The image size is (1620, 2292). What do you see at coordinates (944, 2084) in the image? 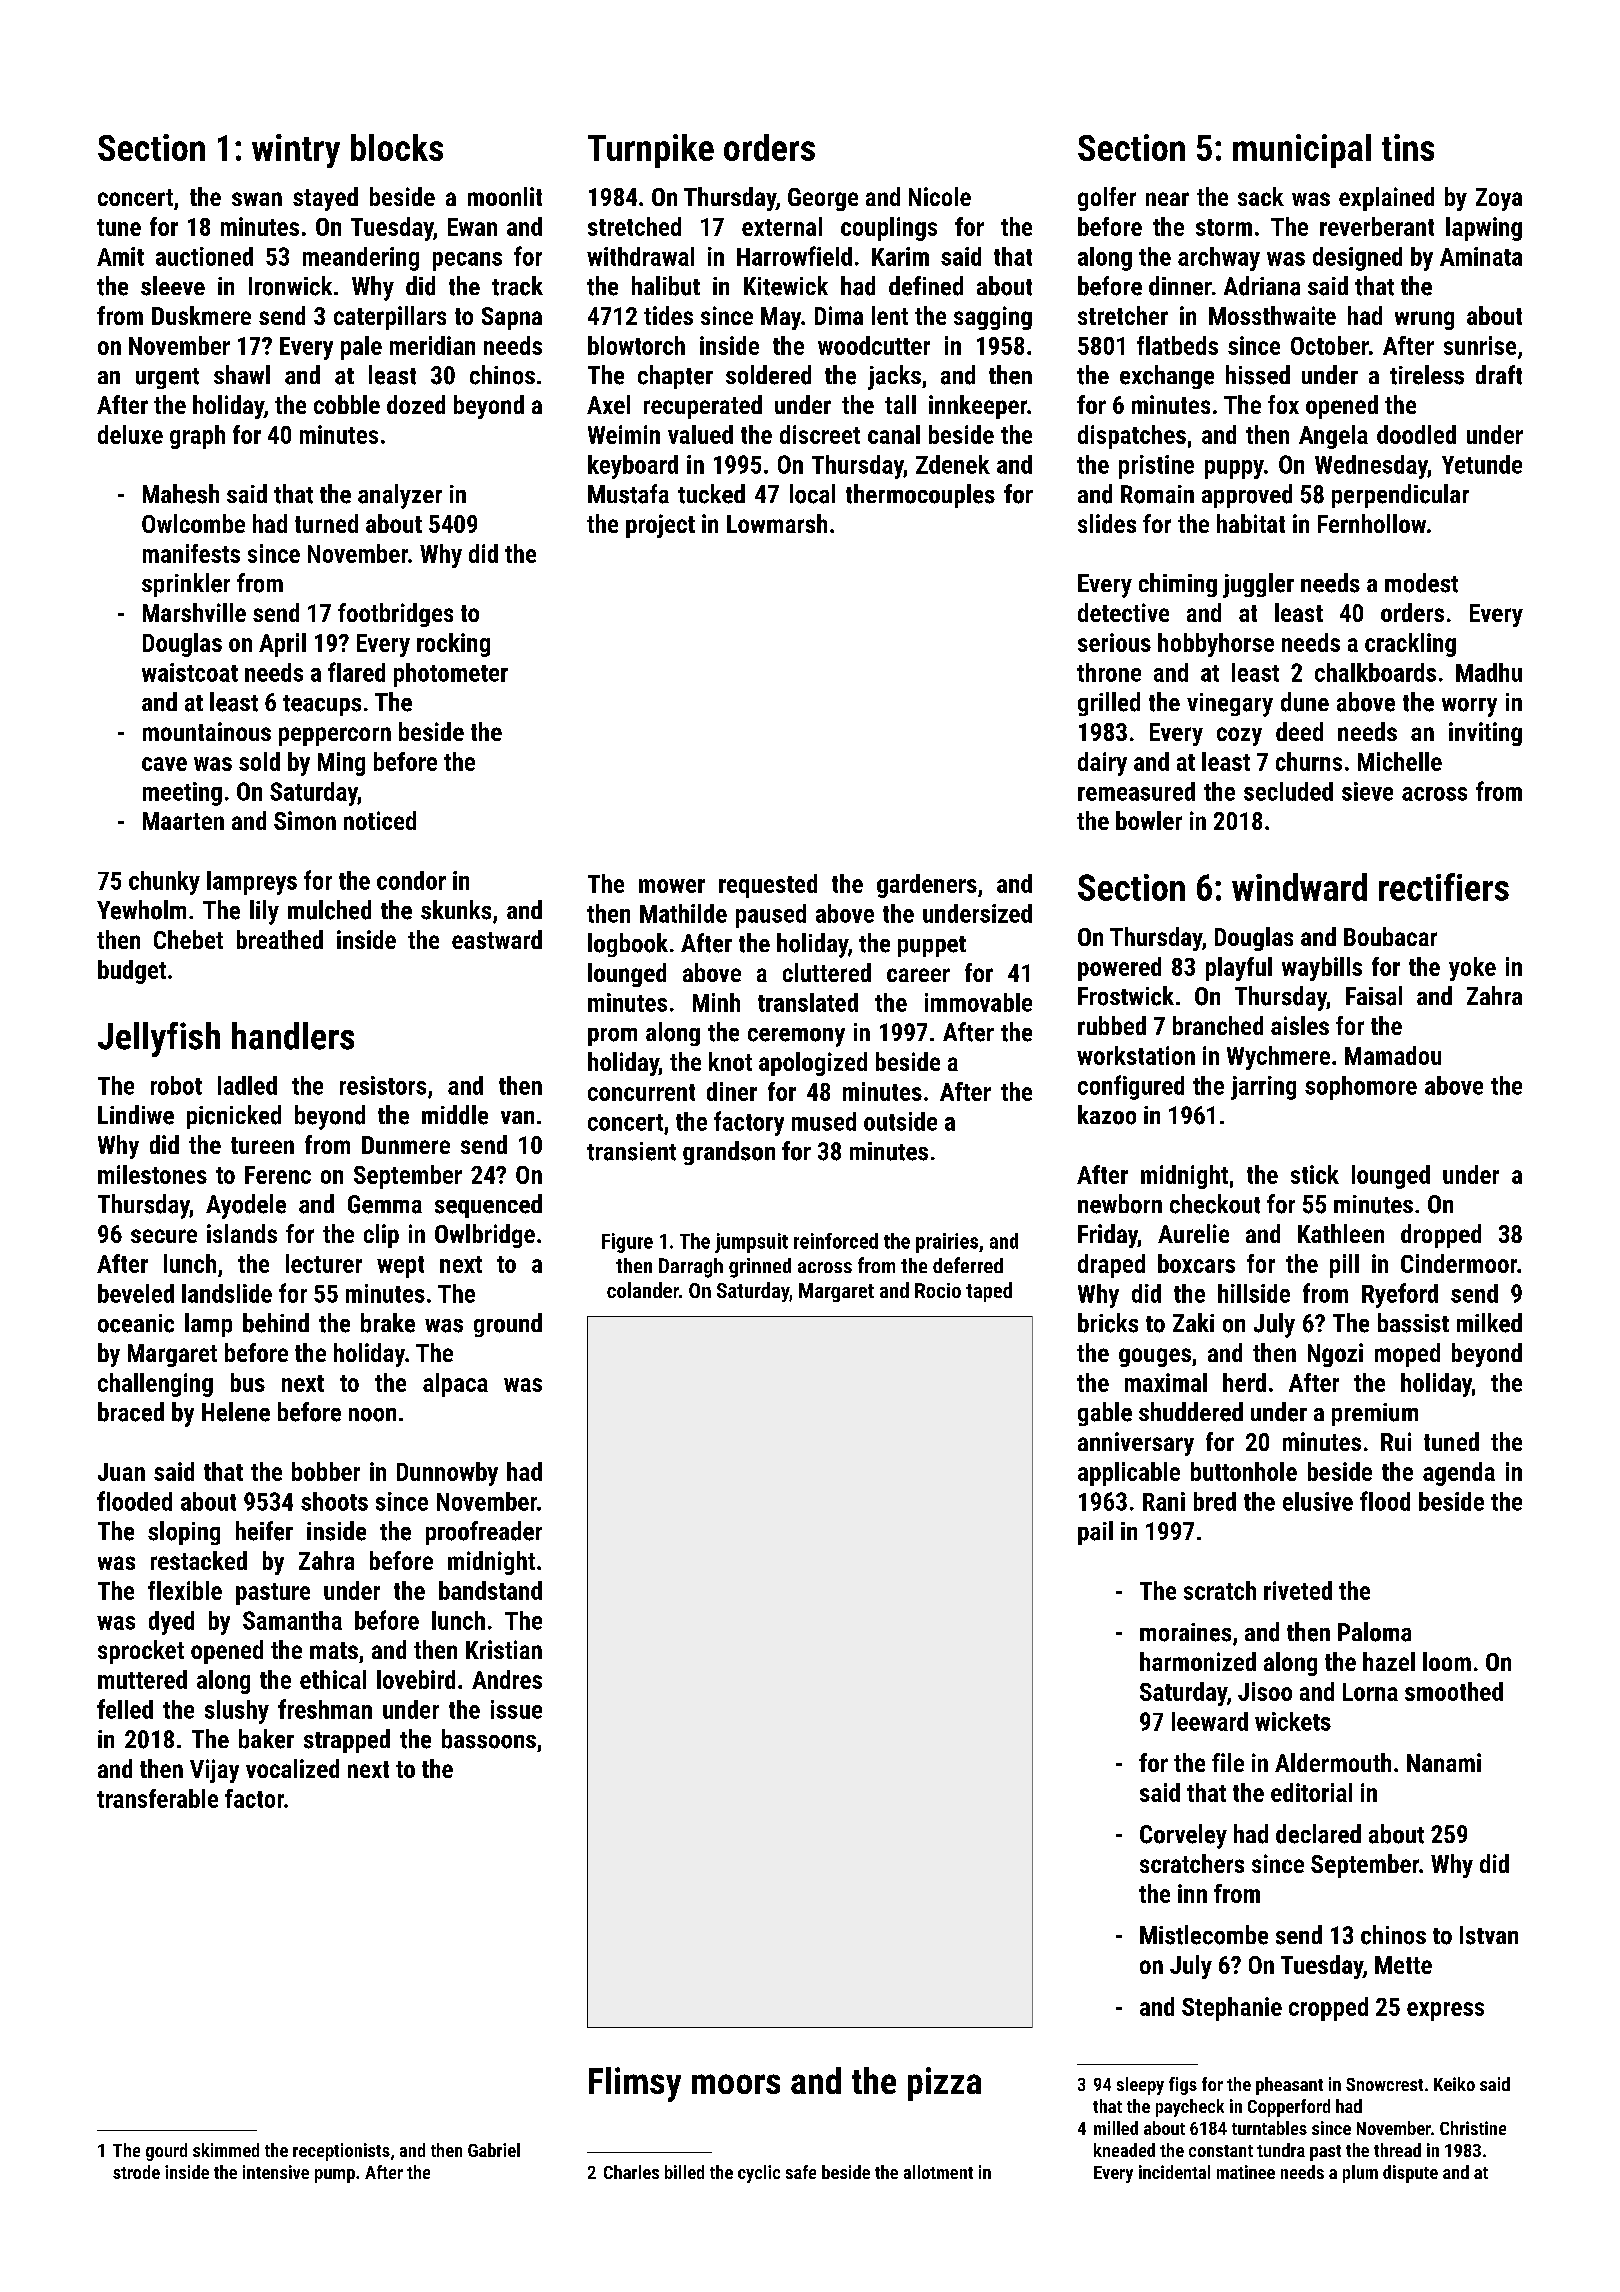
I see `pizza` at bounding box center [944, 2084].
